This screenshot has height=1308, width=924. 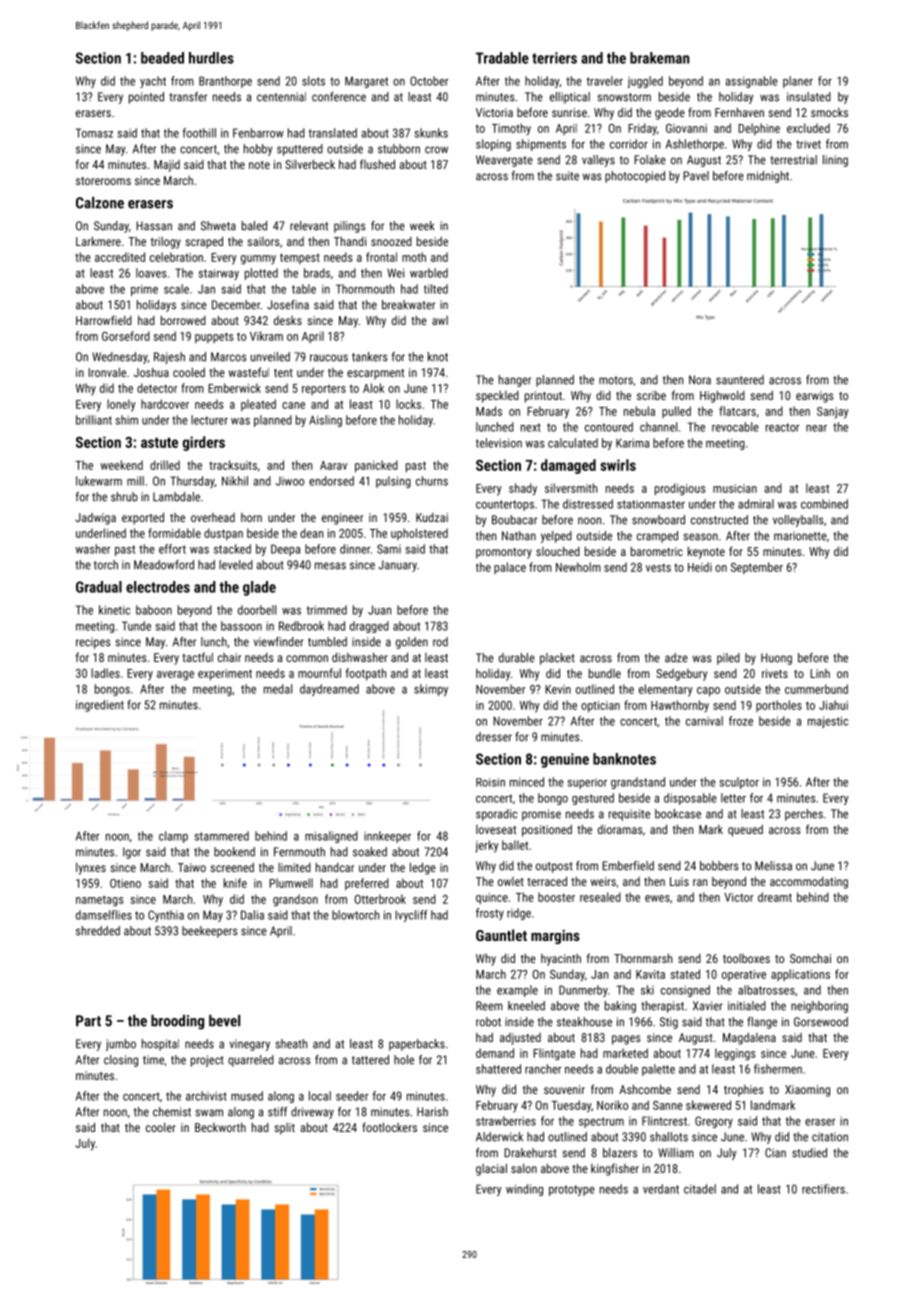 What do you see at coordinates (739, 112) in the screenshot?
I see `Fernhaven` at bounding box center [739, 112].
